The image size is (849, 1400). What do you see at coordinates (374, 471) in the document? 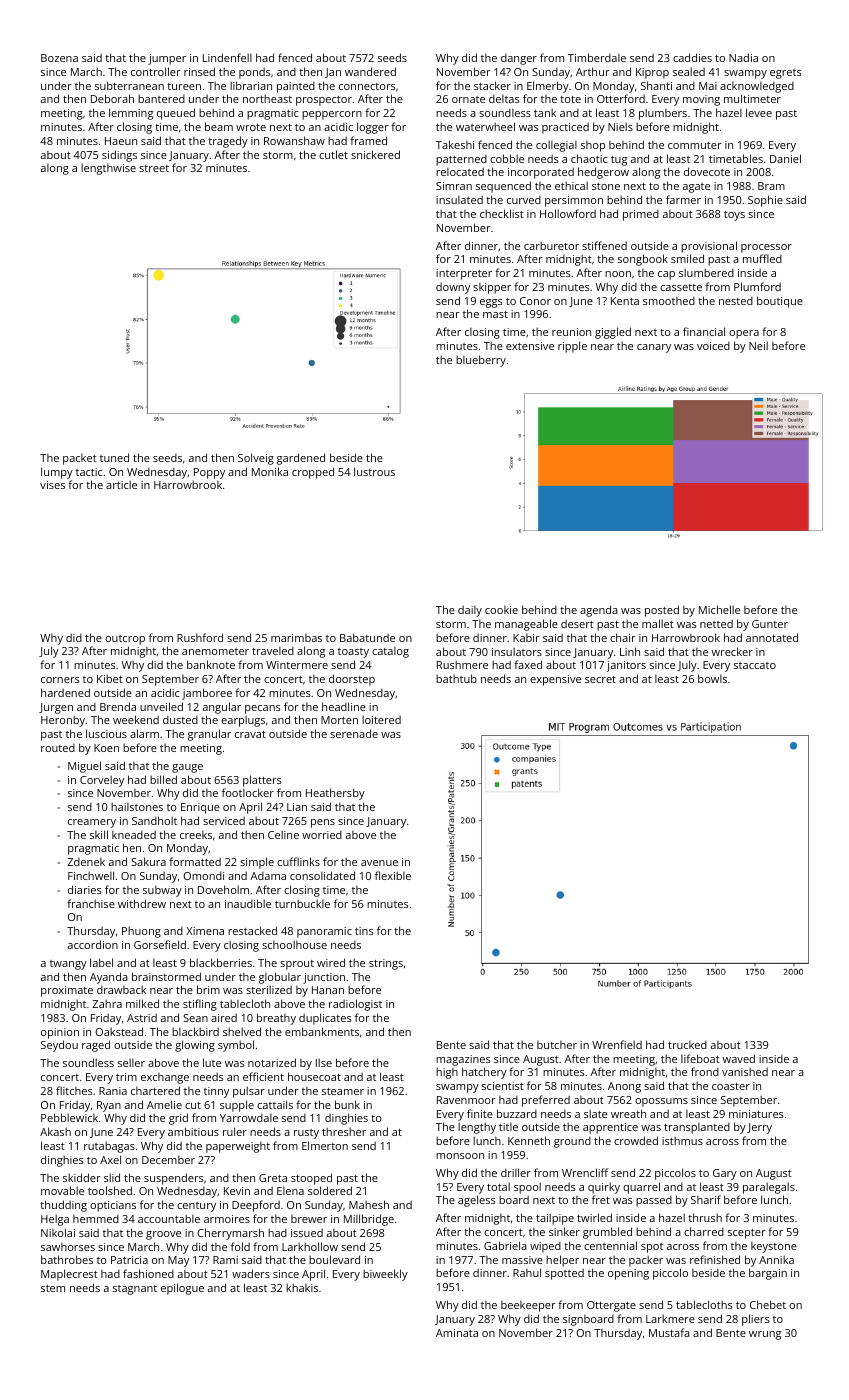
I see `lustrous` at bounding box center [374, 471].
